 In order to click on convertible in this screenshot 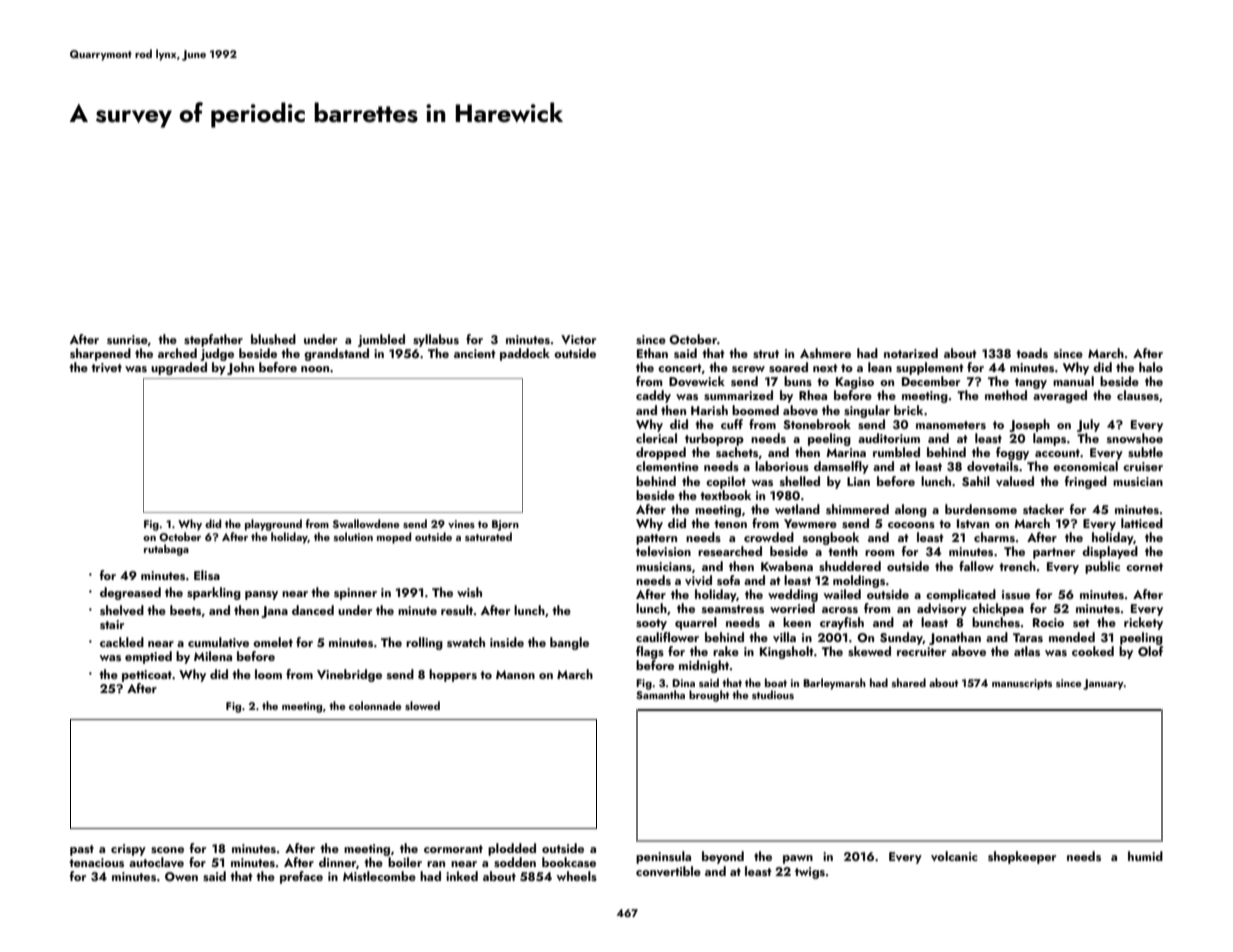, I will do `click(668, 871)`.
